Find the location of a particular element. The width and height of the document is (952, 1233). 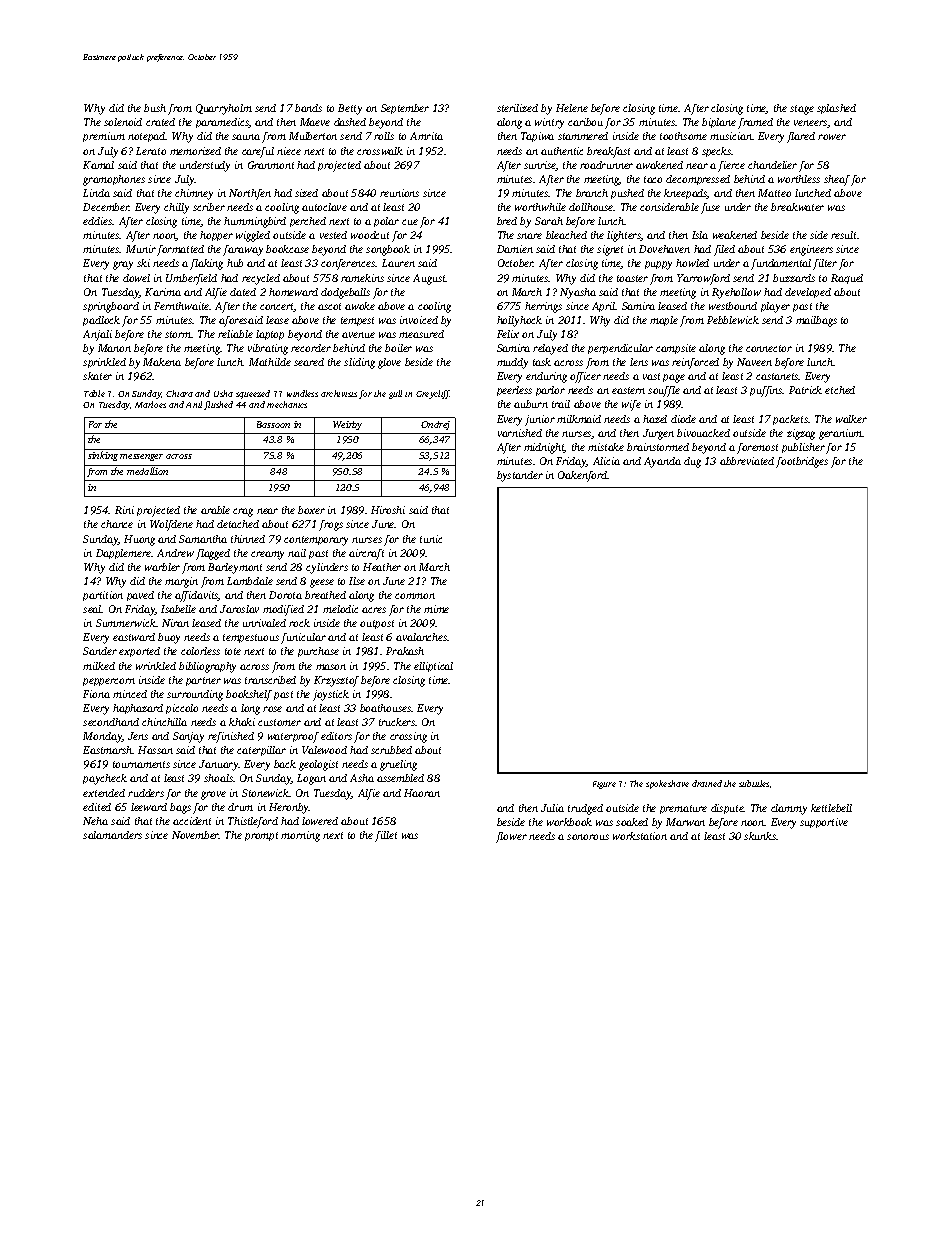

splashed is located at coordinates (836, 109).
